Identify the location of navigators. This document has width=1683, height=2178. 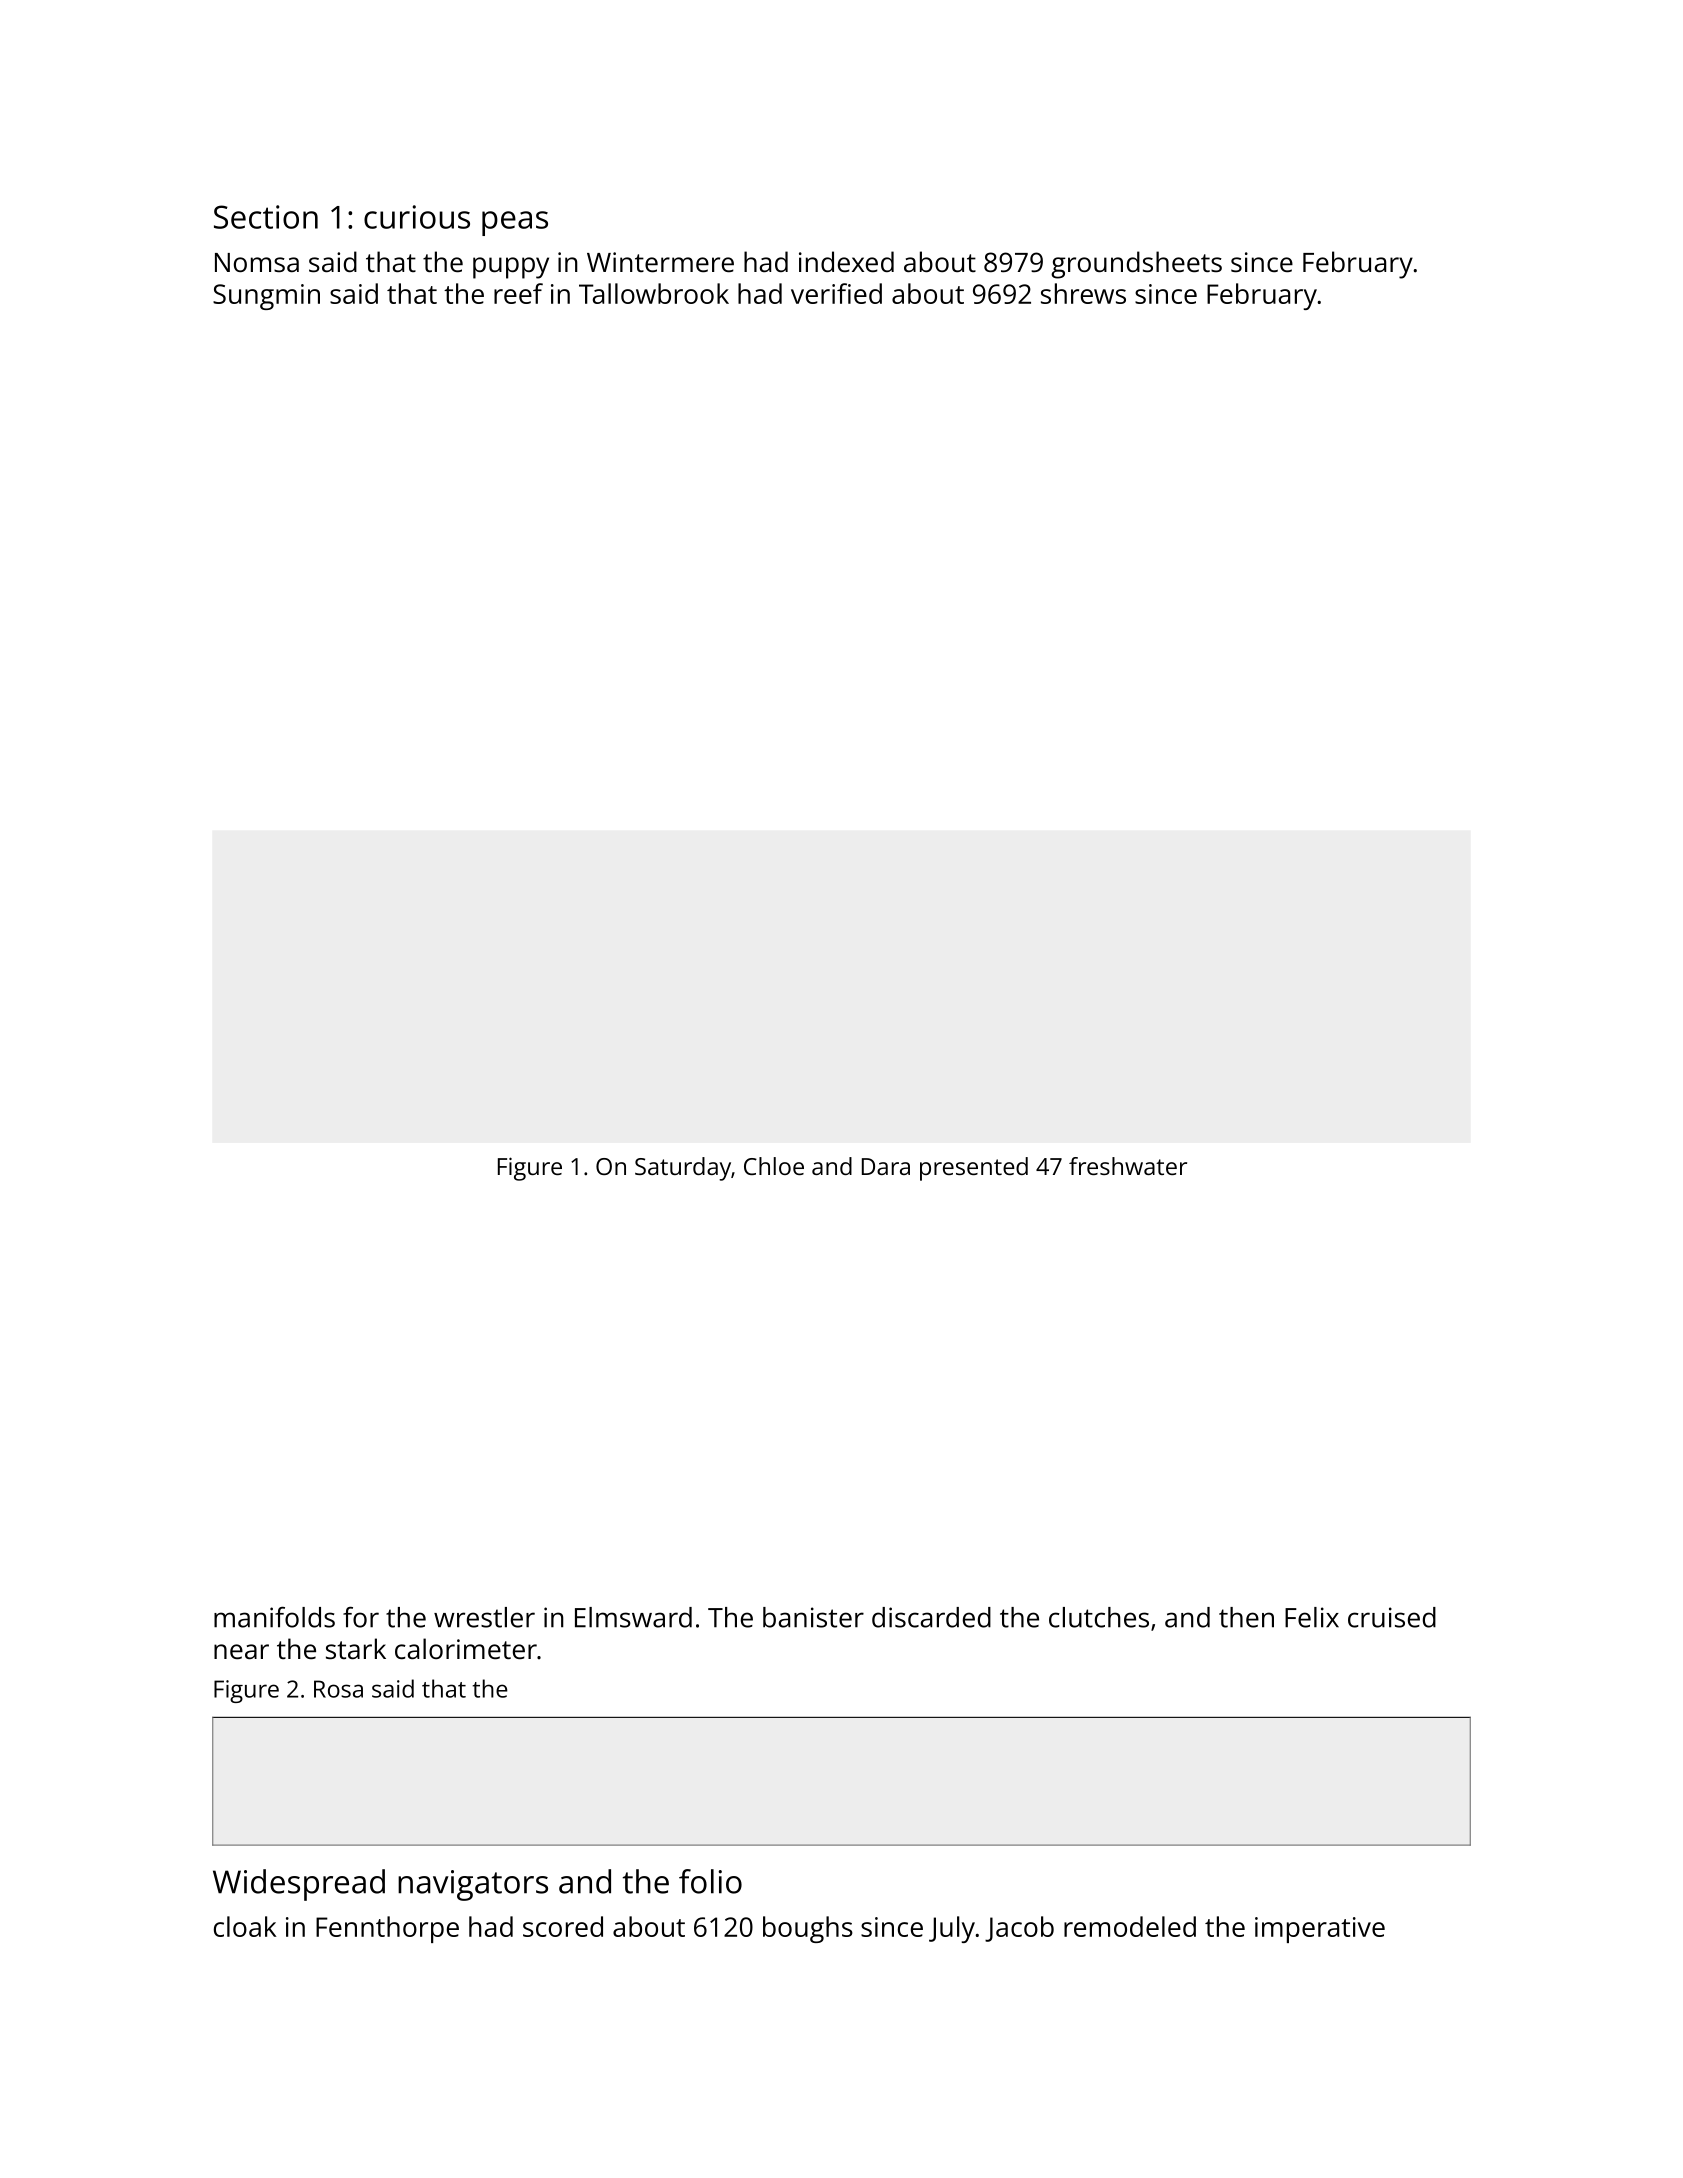
(473, 1885).
